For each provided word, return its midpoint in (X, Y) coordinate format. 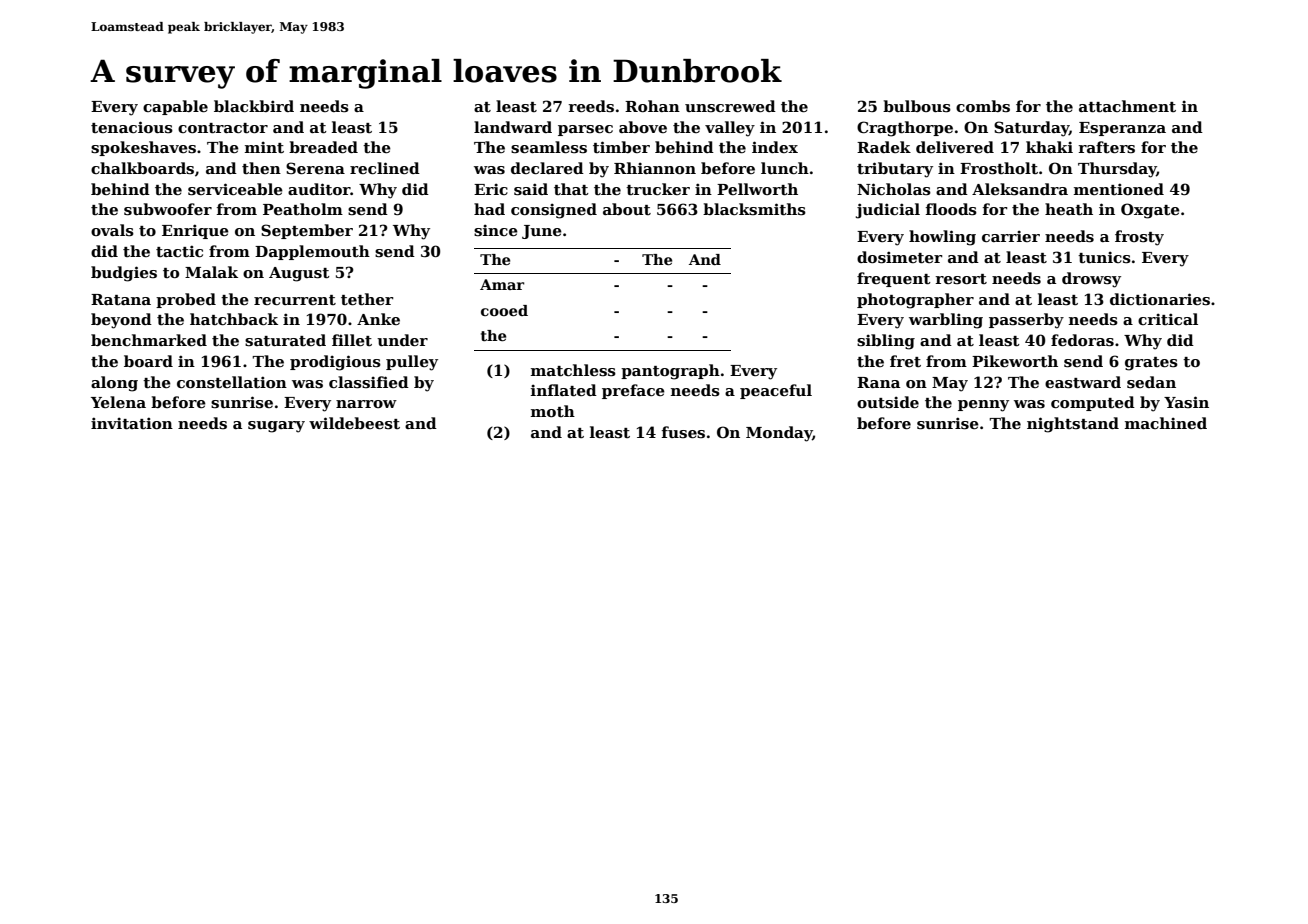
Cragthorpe (905, 129)
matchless (573, 370)
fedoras (1082, 340)
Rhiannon (655, 168)
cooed (504, 310)
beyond (121, 321)
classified (369, 382)
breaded (323, 147)
